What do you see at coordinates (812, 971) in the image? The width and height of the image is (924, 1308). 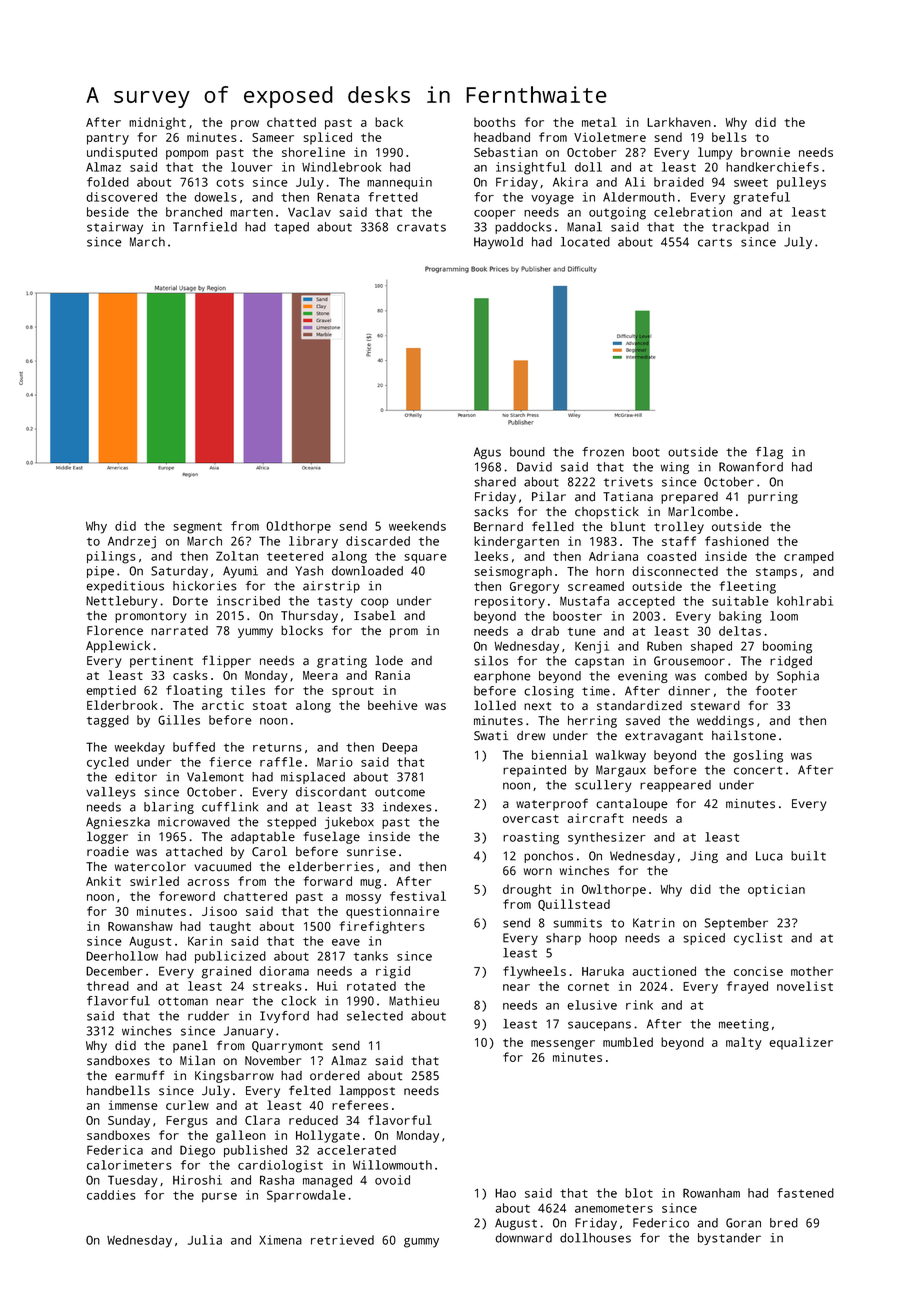 I see `mother` at bounding box center [812, 971].
